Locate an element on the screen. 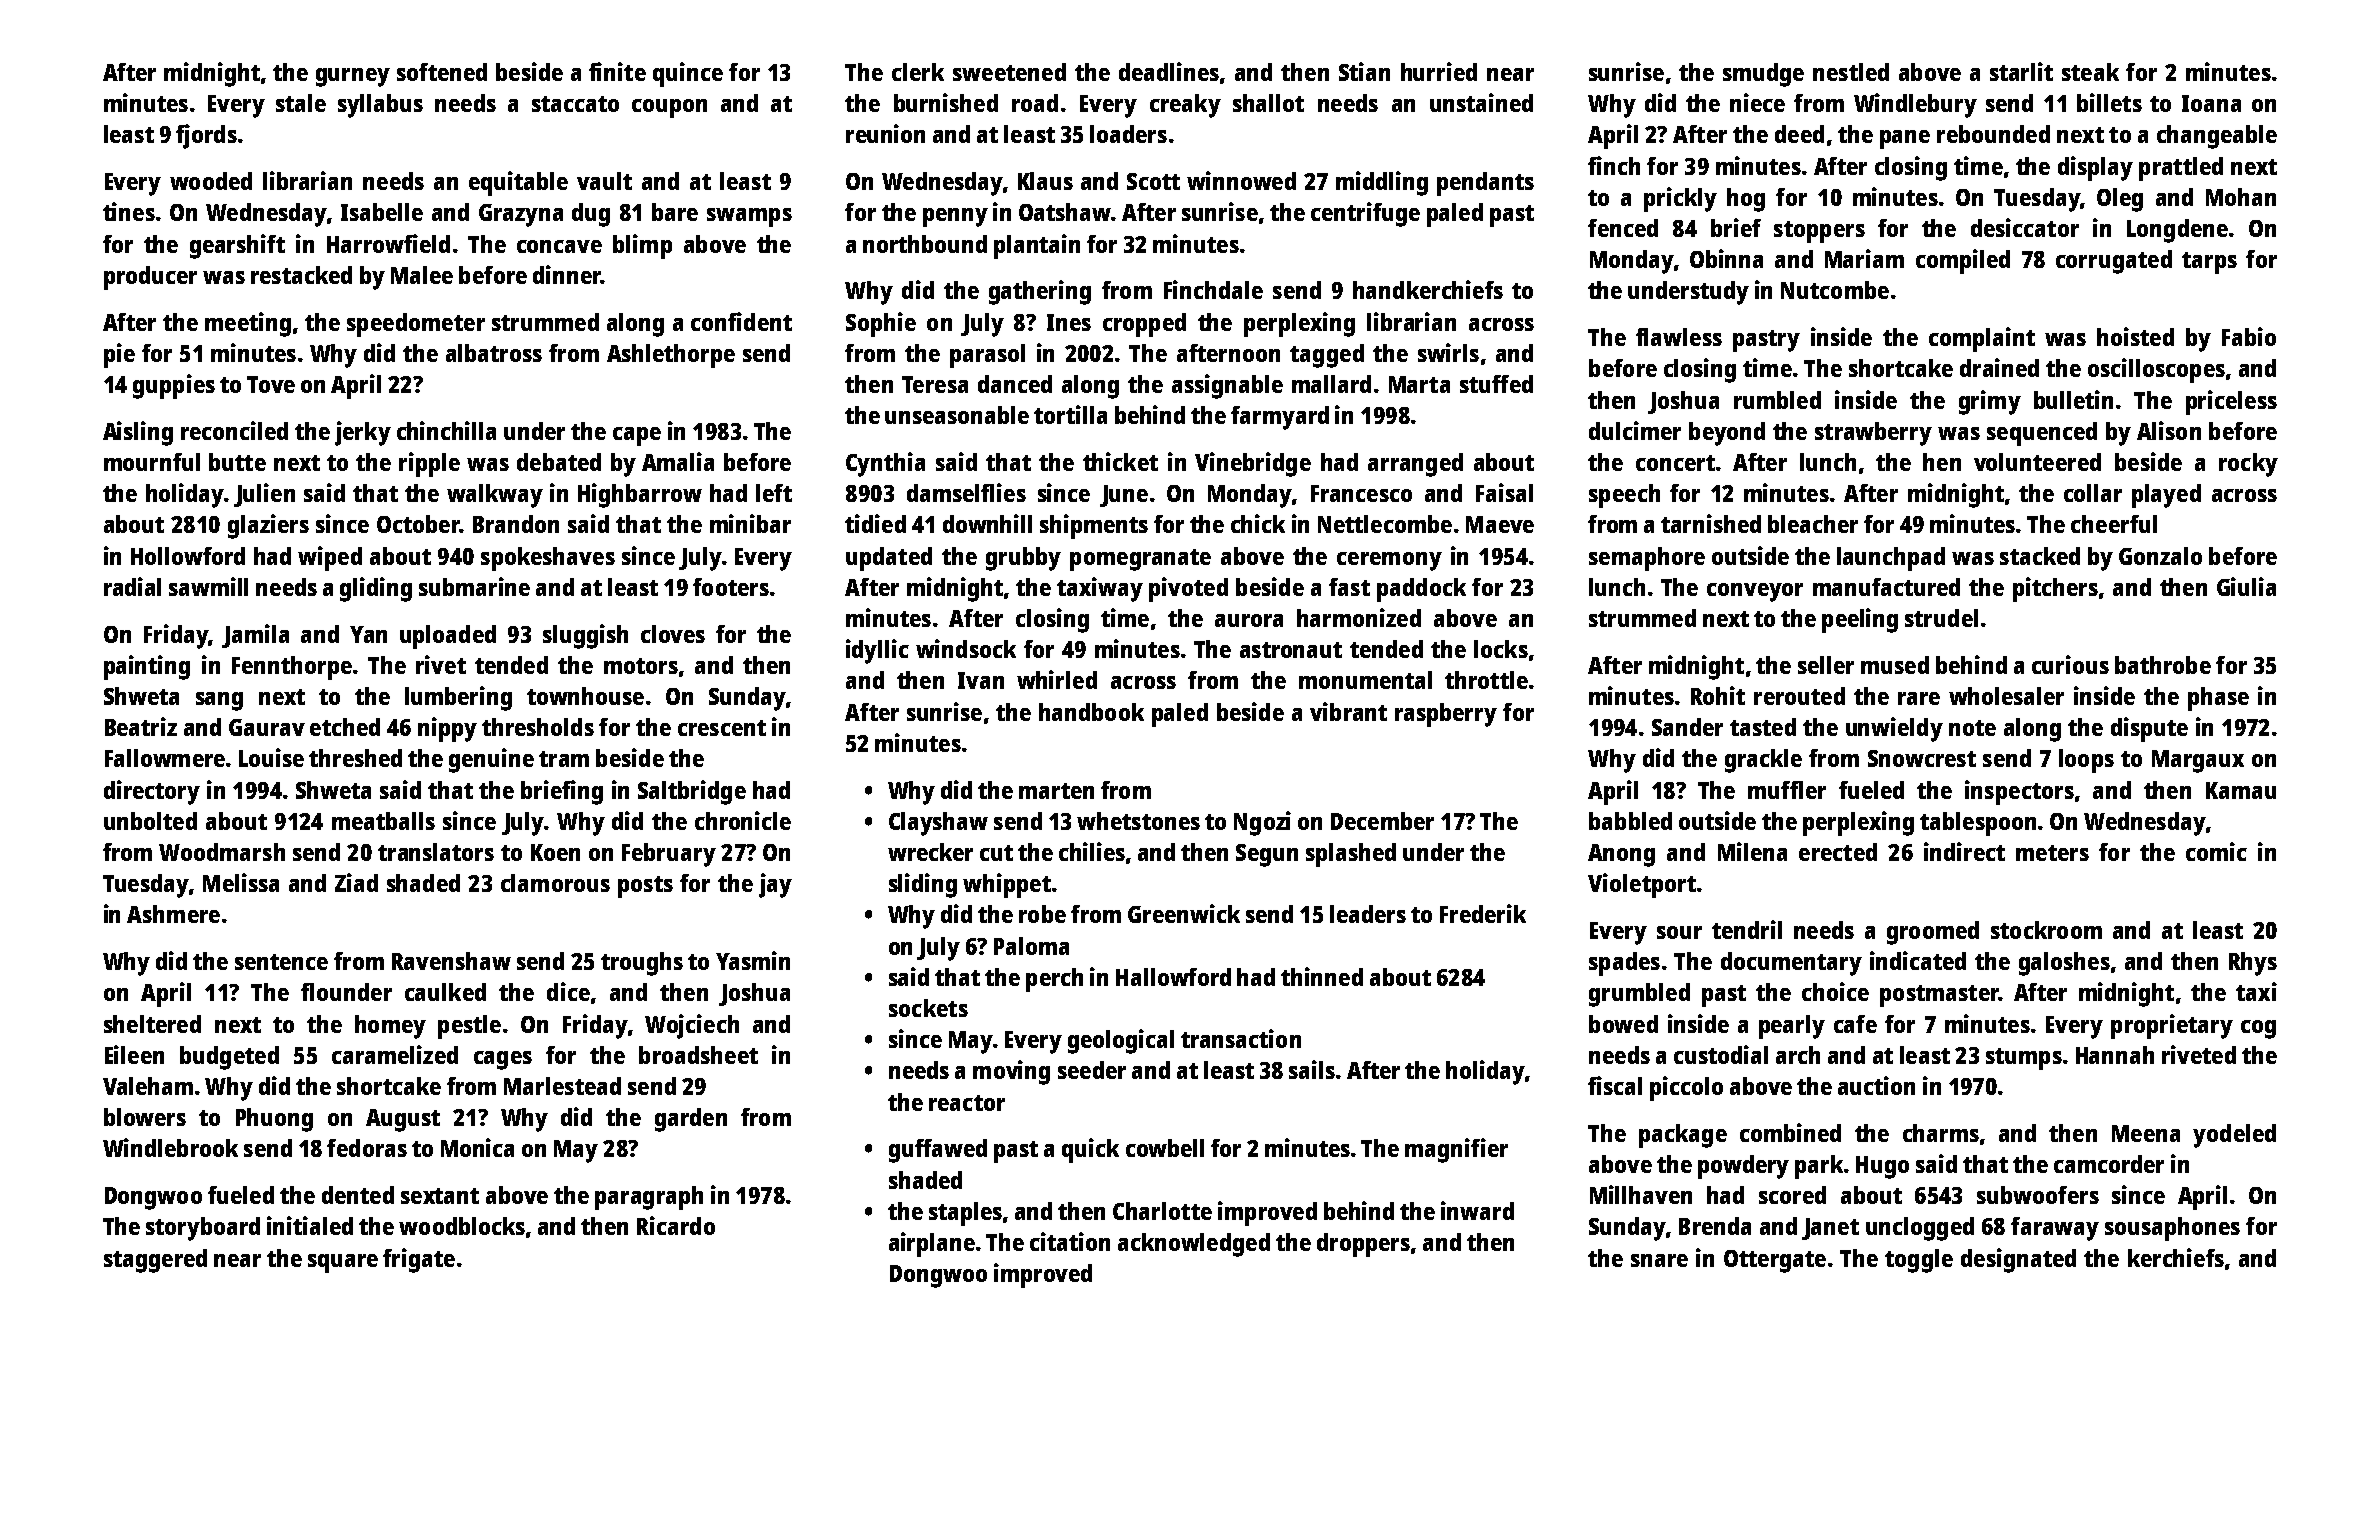 This screenshot has height=1540, width=2380. fjords is located at coordinates (206, 136).
